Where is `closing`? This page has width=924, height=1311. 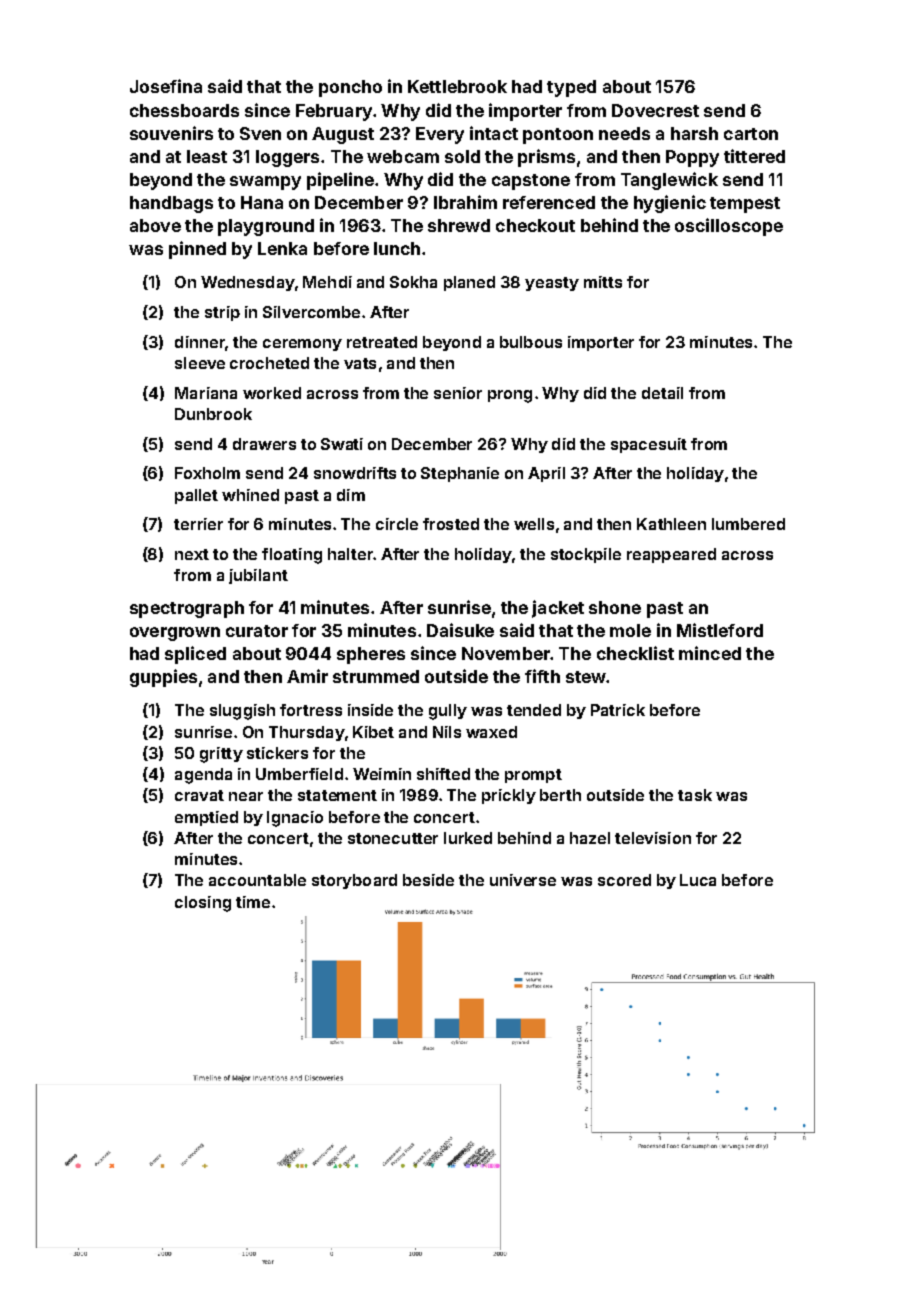 closing is located at coordinates (203, 904).
